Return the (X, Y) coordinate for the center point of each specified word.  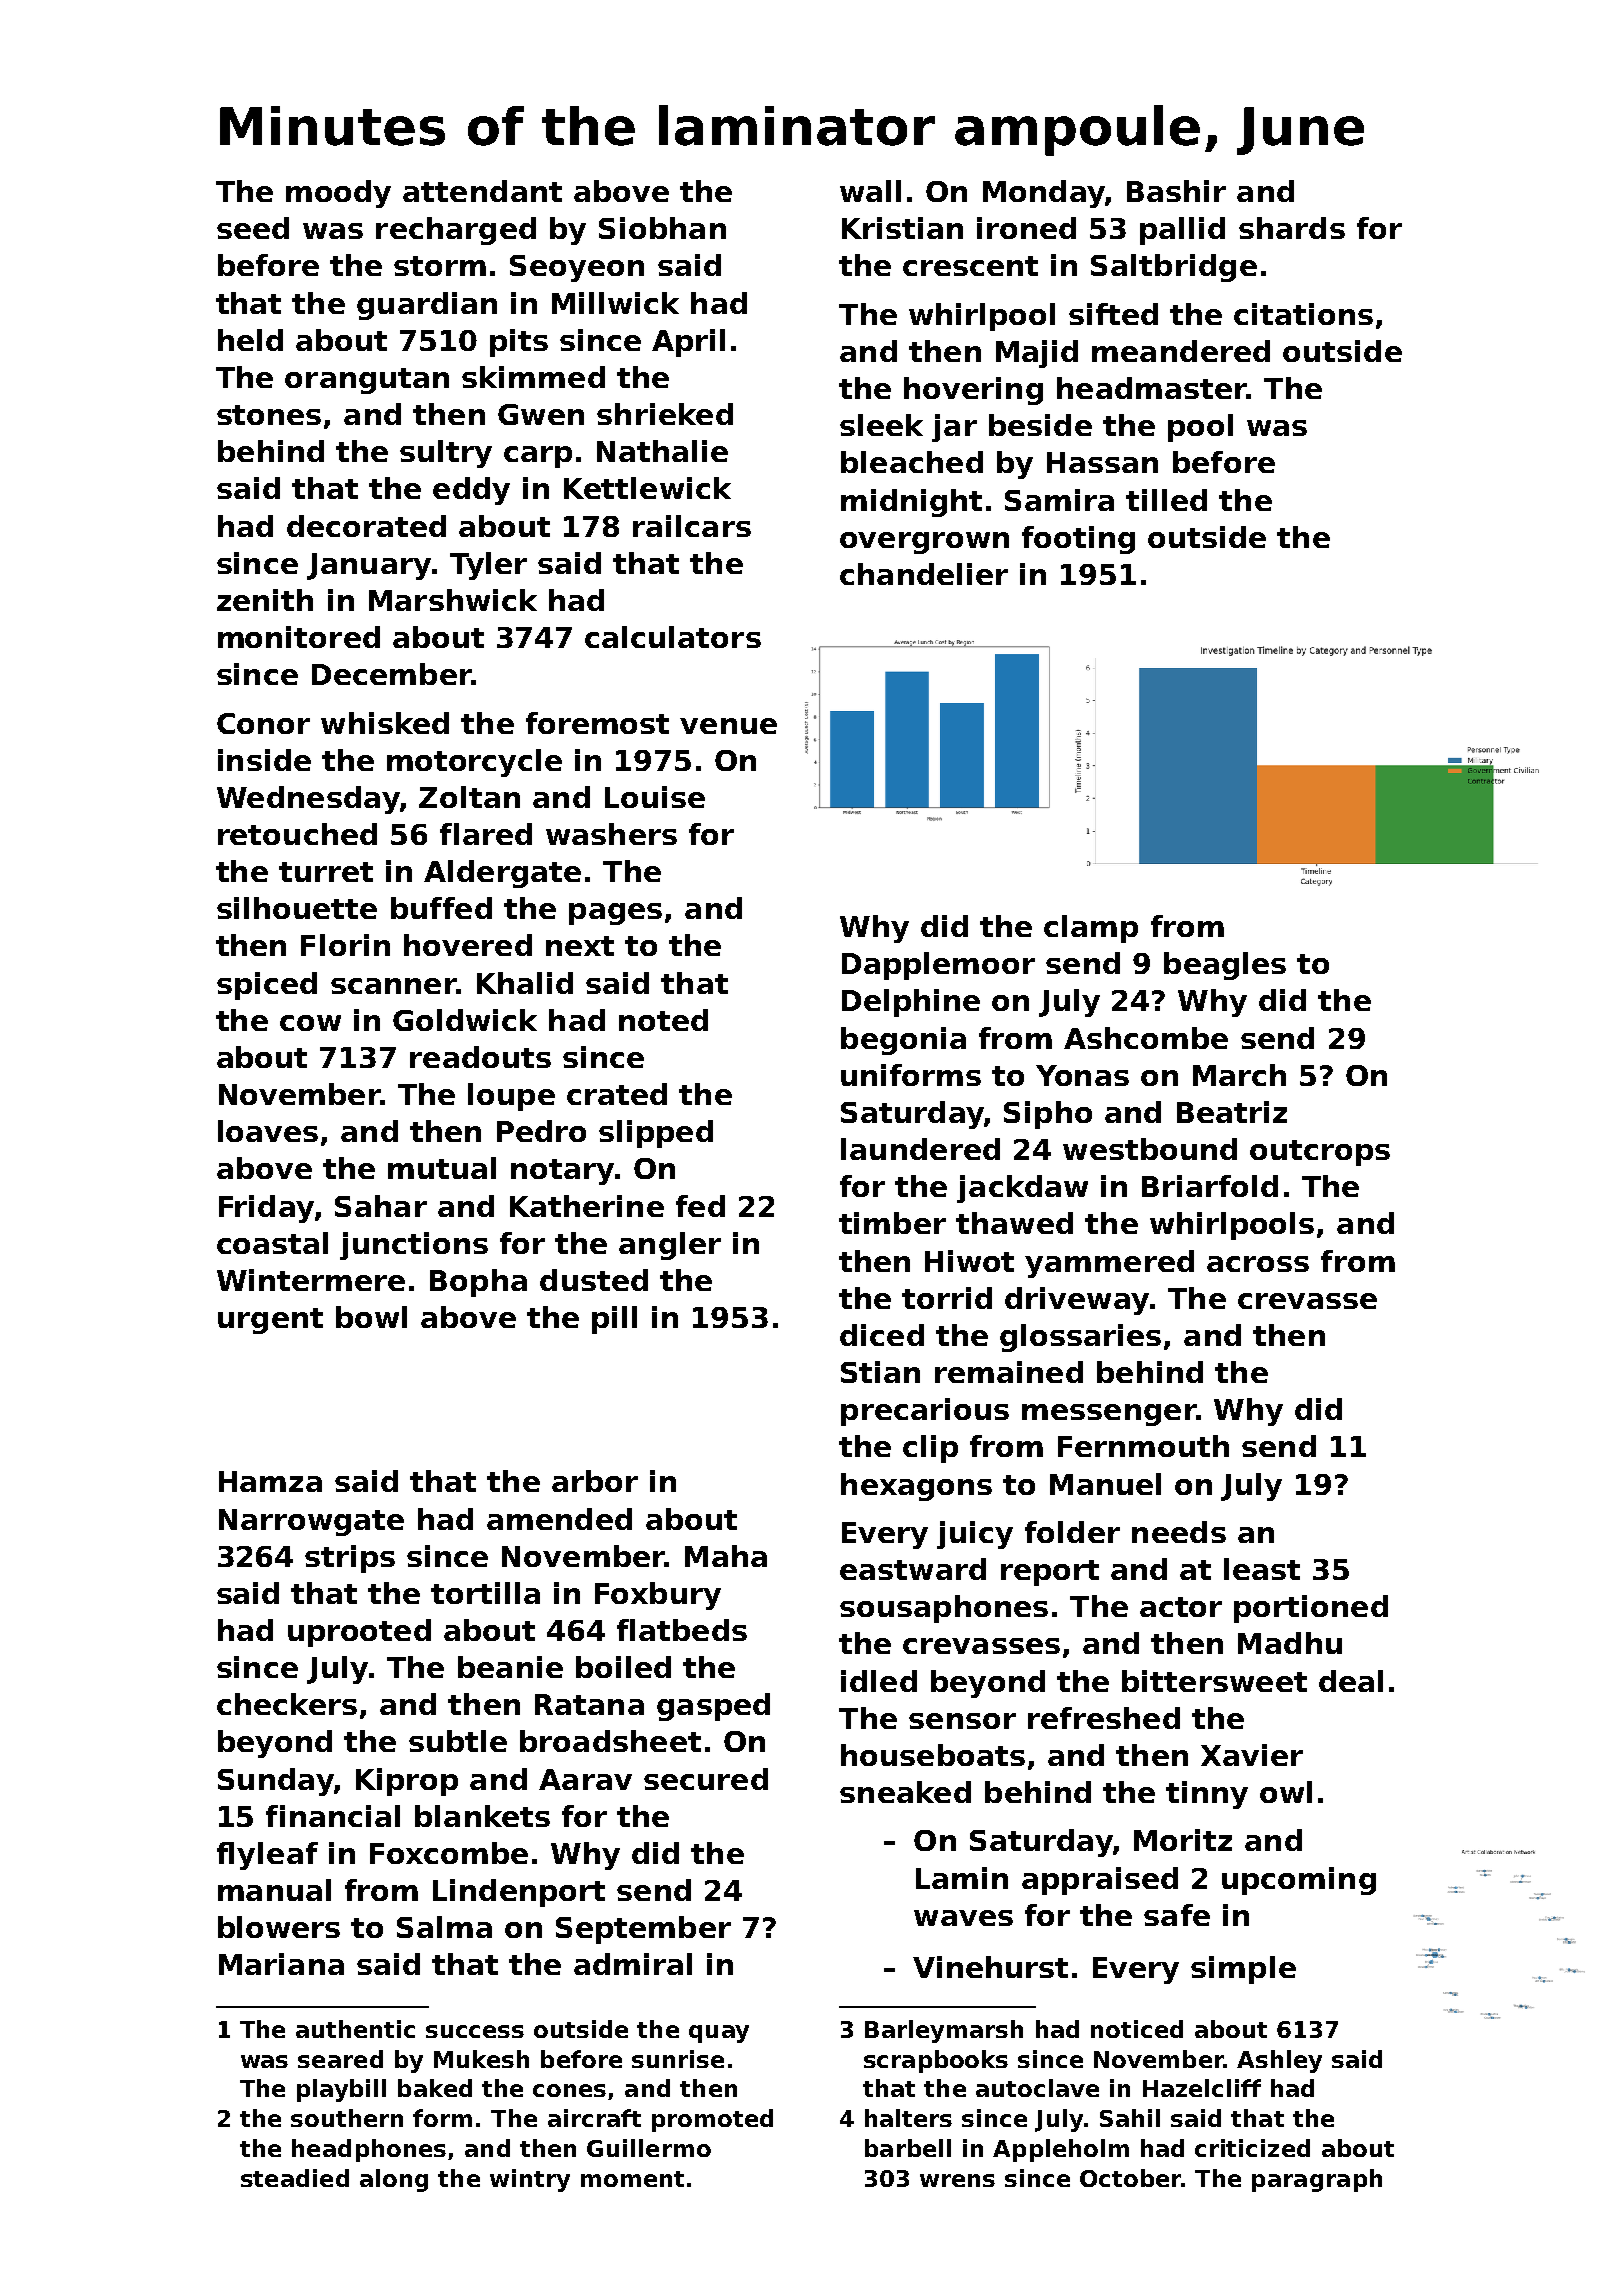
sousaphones (944, 1609)
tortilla (485, 1593)
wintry (530, 2180)
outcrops (1320, 1153)
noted (663, 1020)
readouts (480, 1057)
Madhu (1290, 1643)
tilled (1166, 500)
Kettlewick (647, 488)
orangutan (367, 381)
